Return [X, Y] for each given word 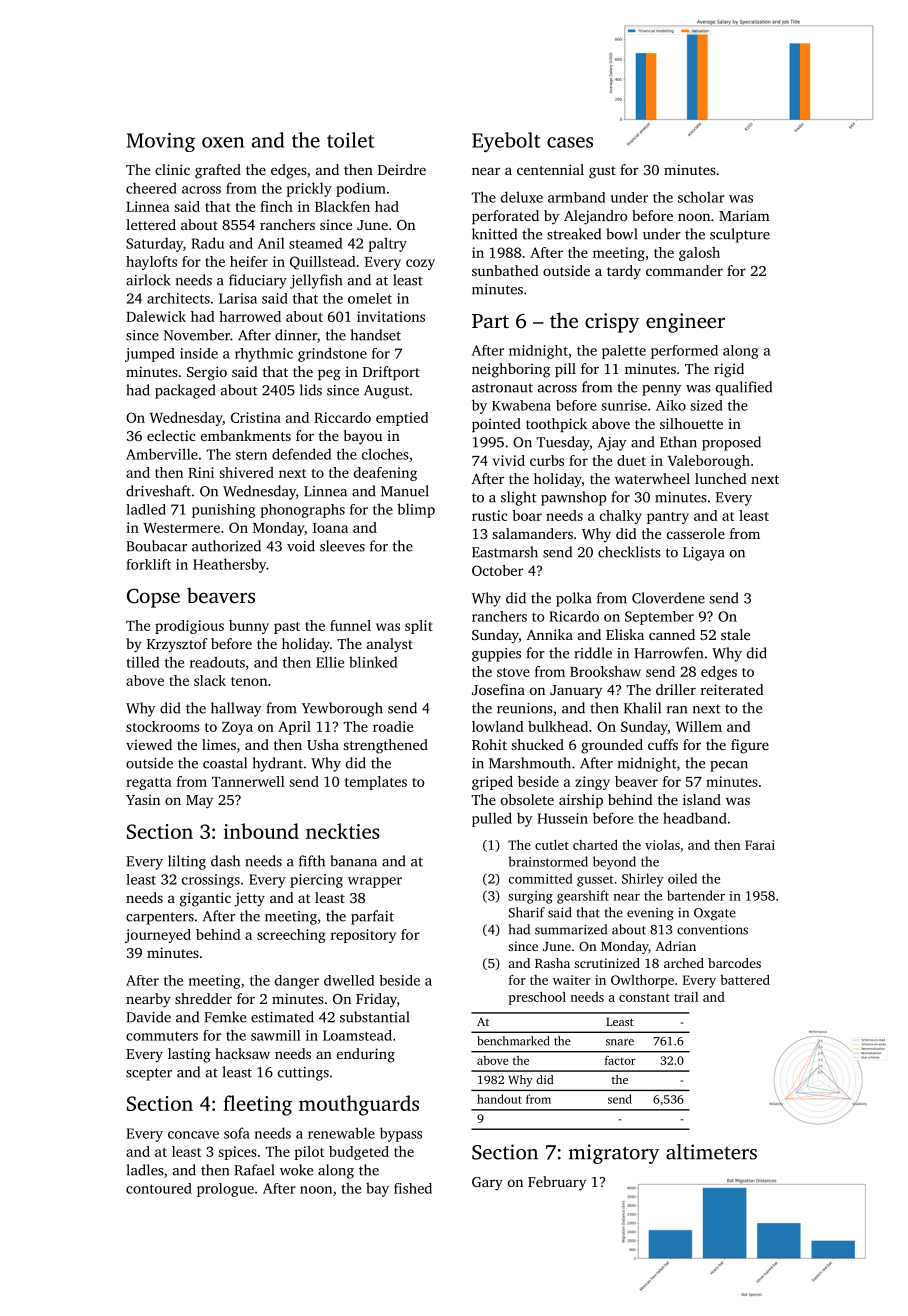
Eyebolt [506, 142]
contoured [159, 1188]
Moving [161, 142]
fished [413, 1188]
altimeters [711, 1152]
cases [570, 142]
